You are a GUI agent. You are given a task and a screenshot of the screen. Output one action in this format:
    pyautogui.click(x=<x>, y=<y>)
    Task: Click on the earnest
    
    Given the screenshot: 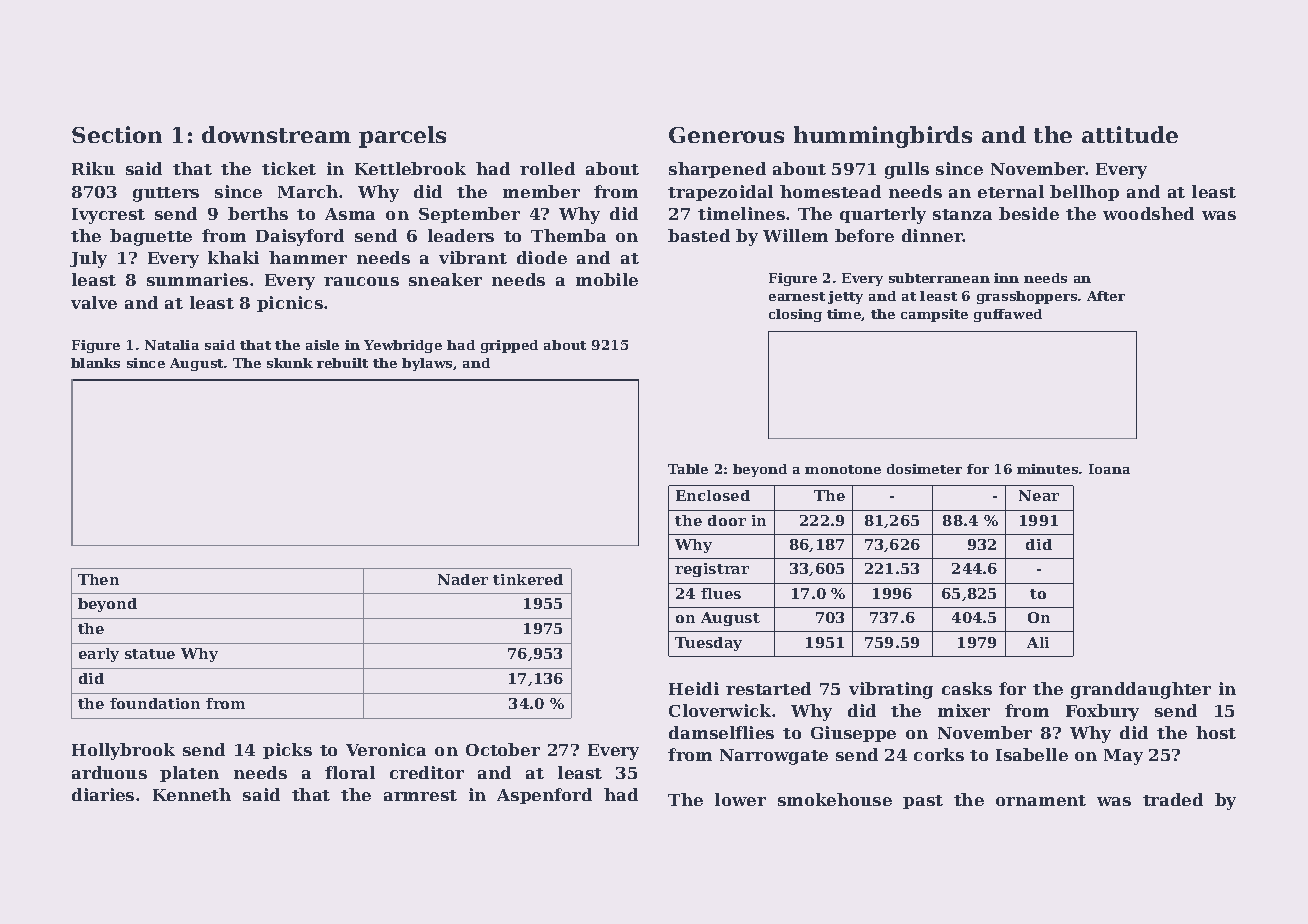 What is the action you would take?
    pyautogui.click(x=797, y=296)
